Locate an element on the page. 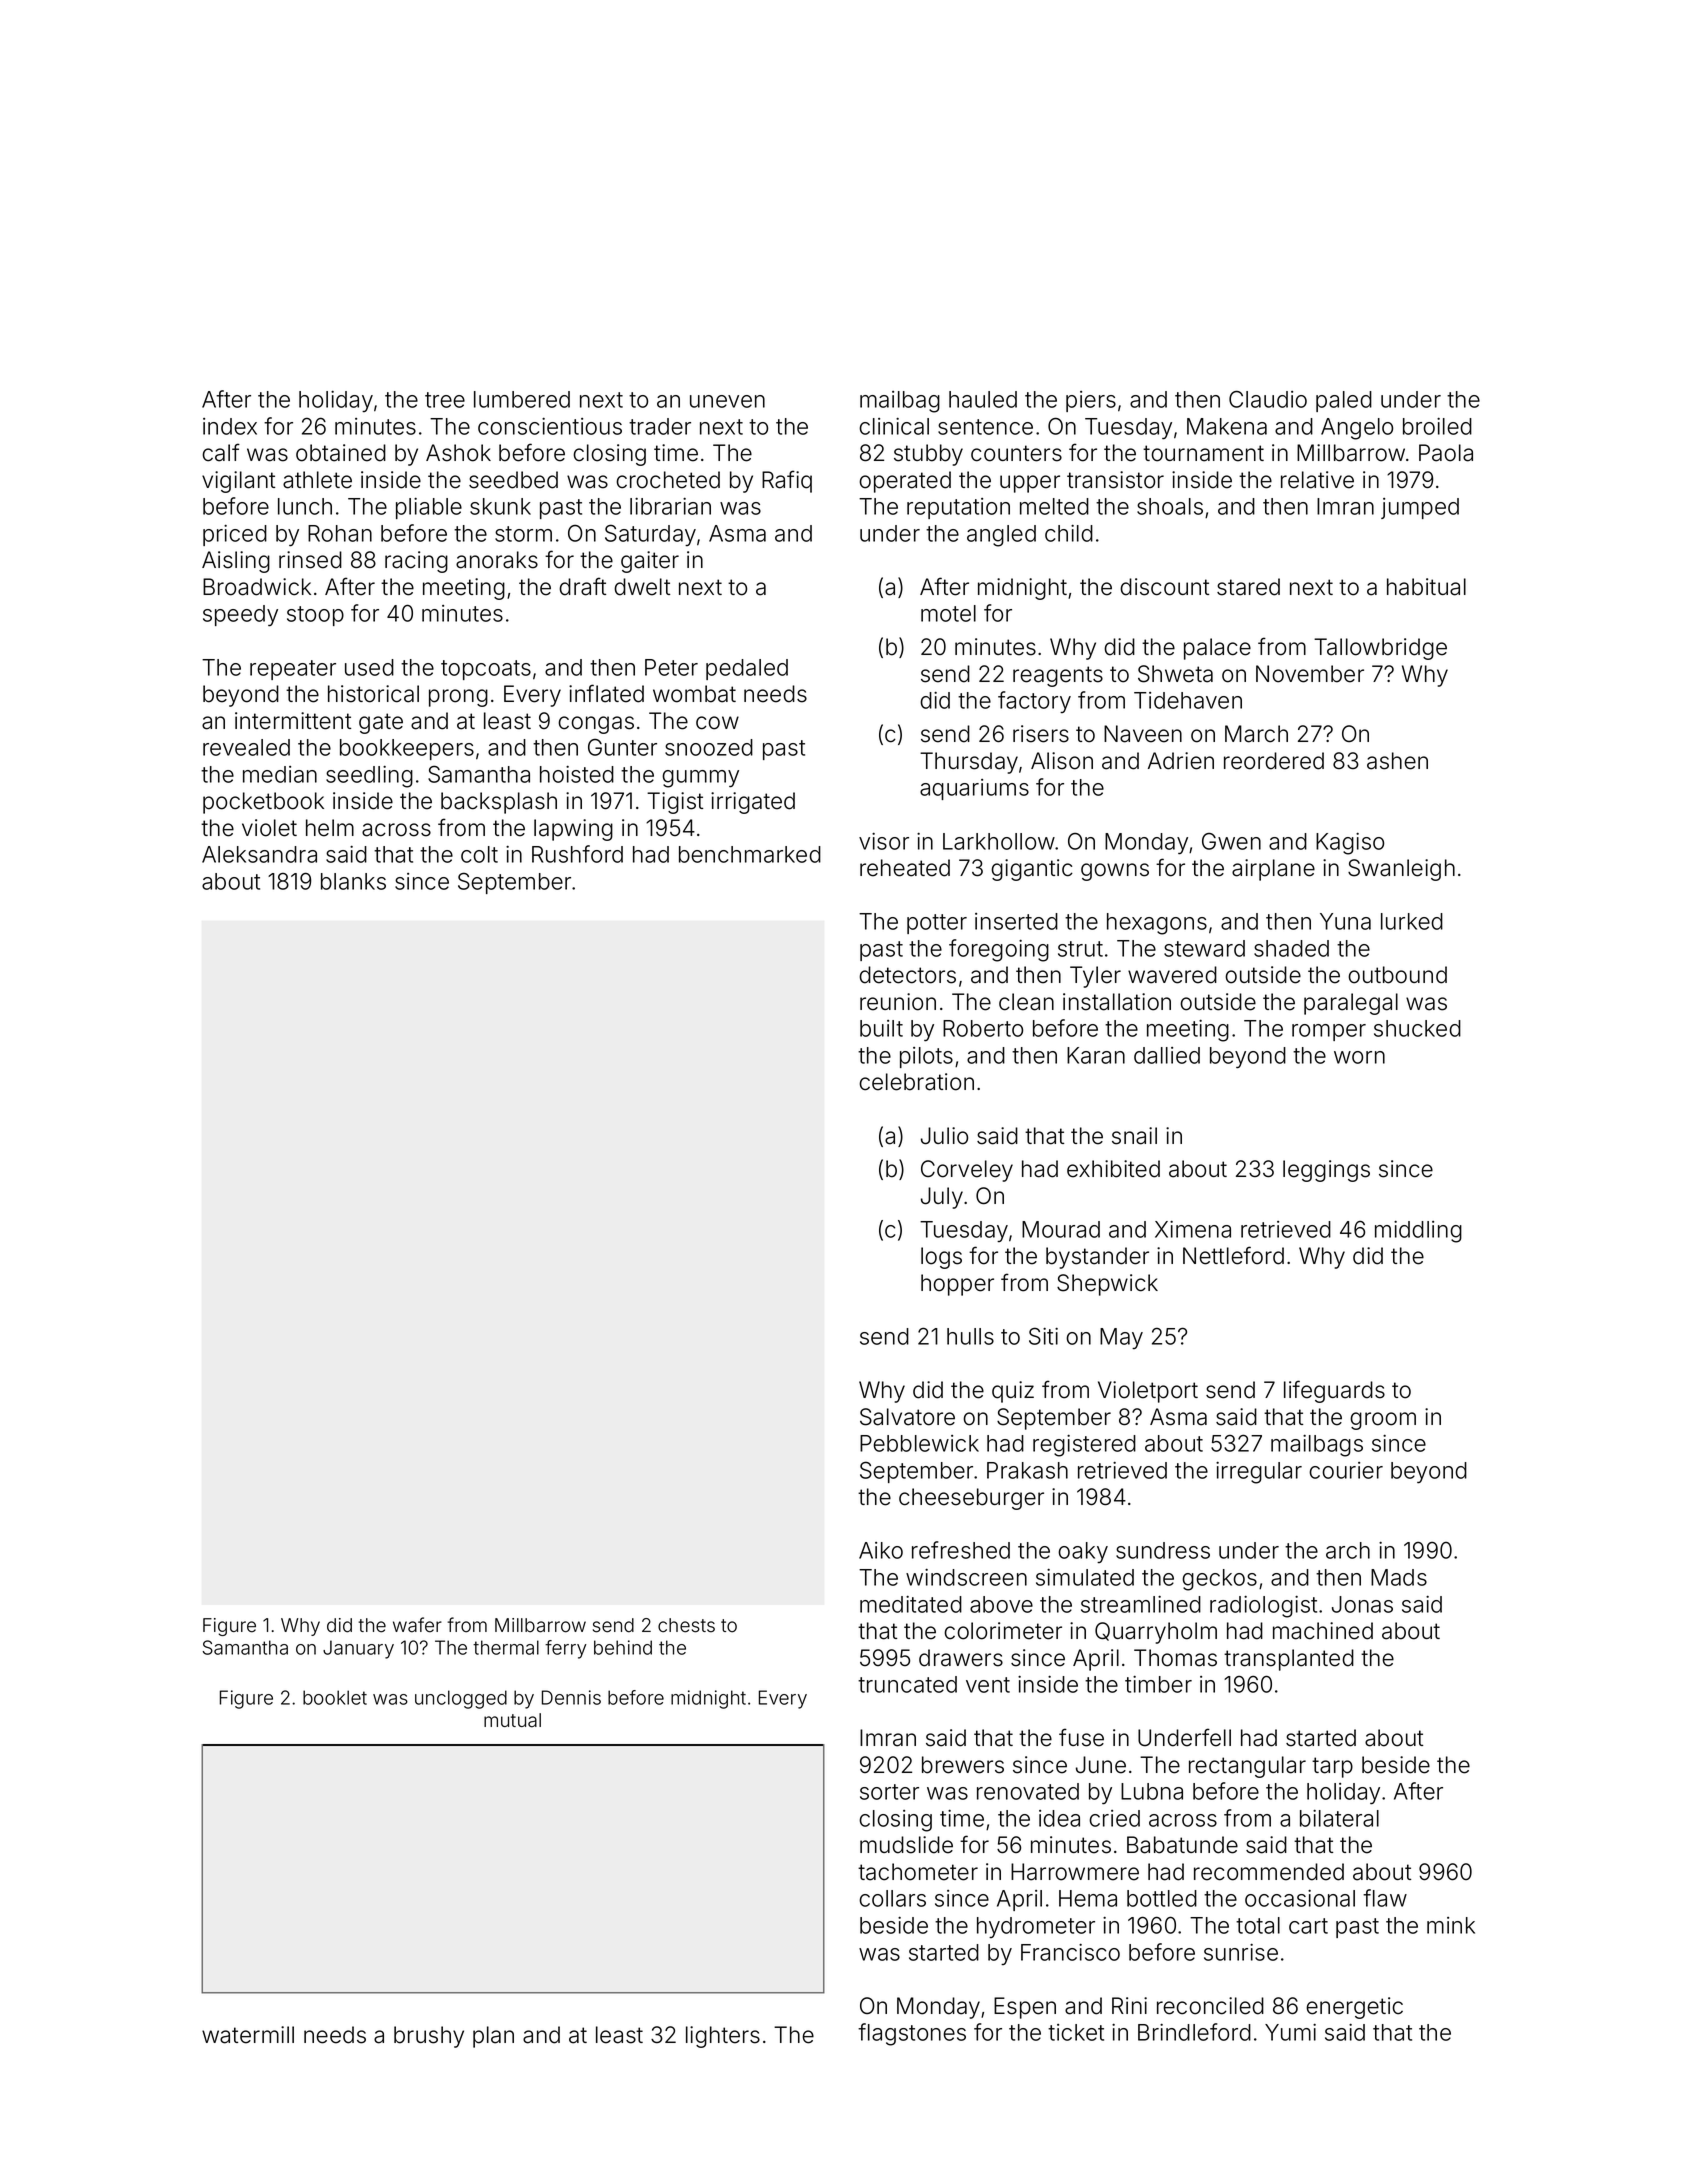  lumbered is located at coordinates (522, 399).
